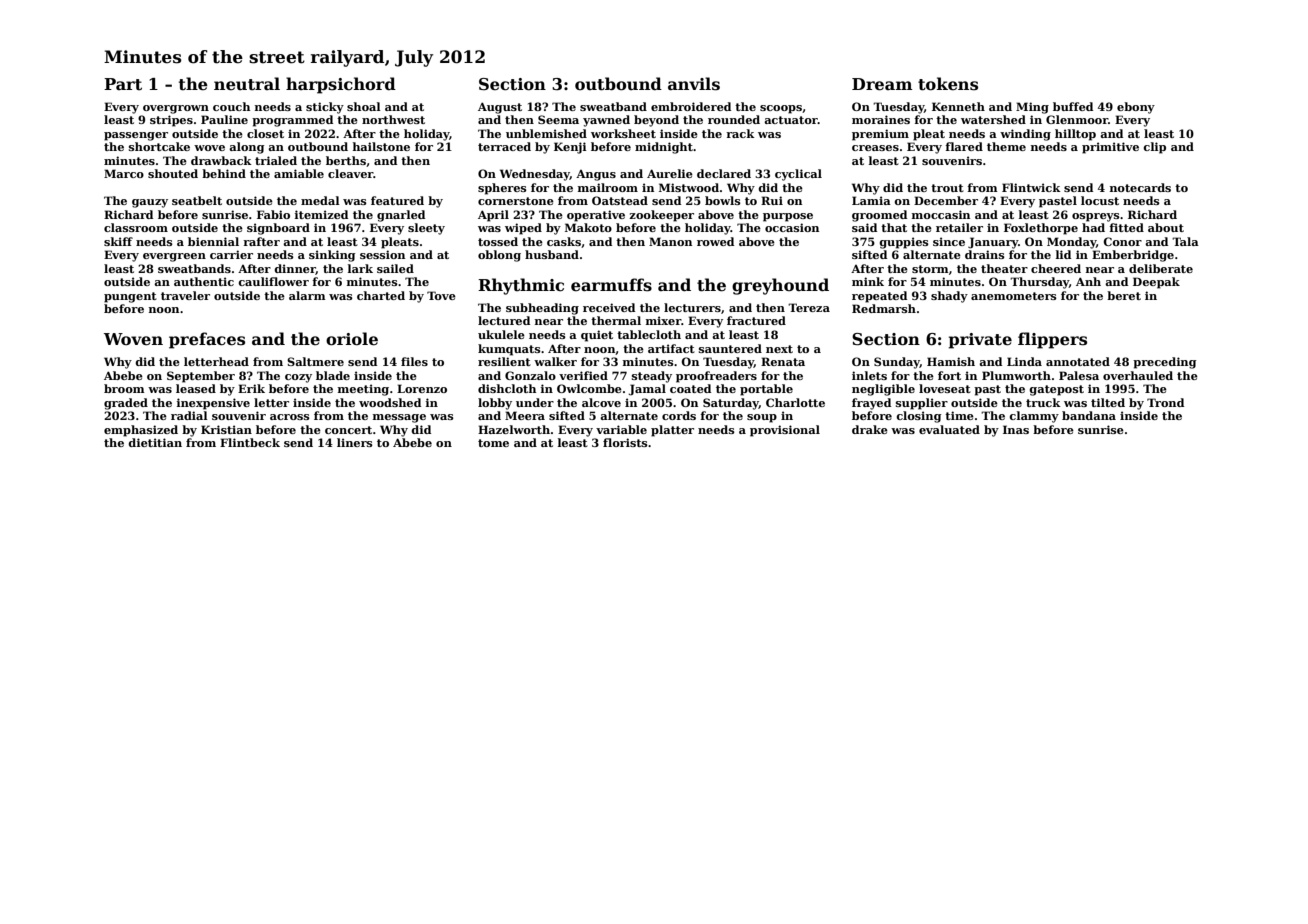 This document has width=1308, height=924. I want to click on flippers, so click(1052, 340).
